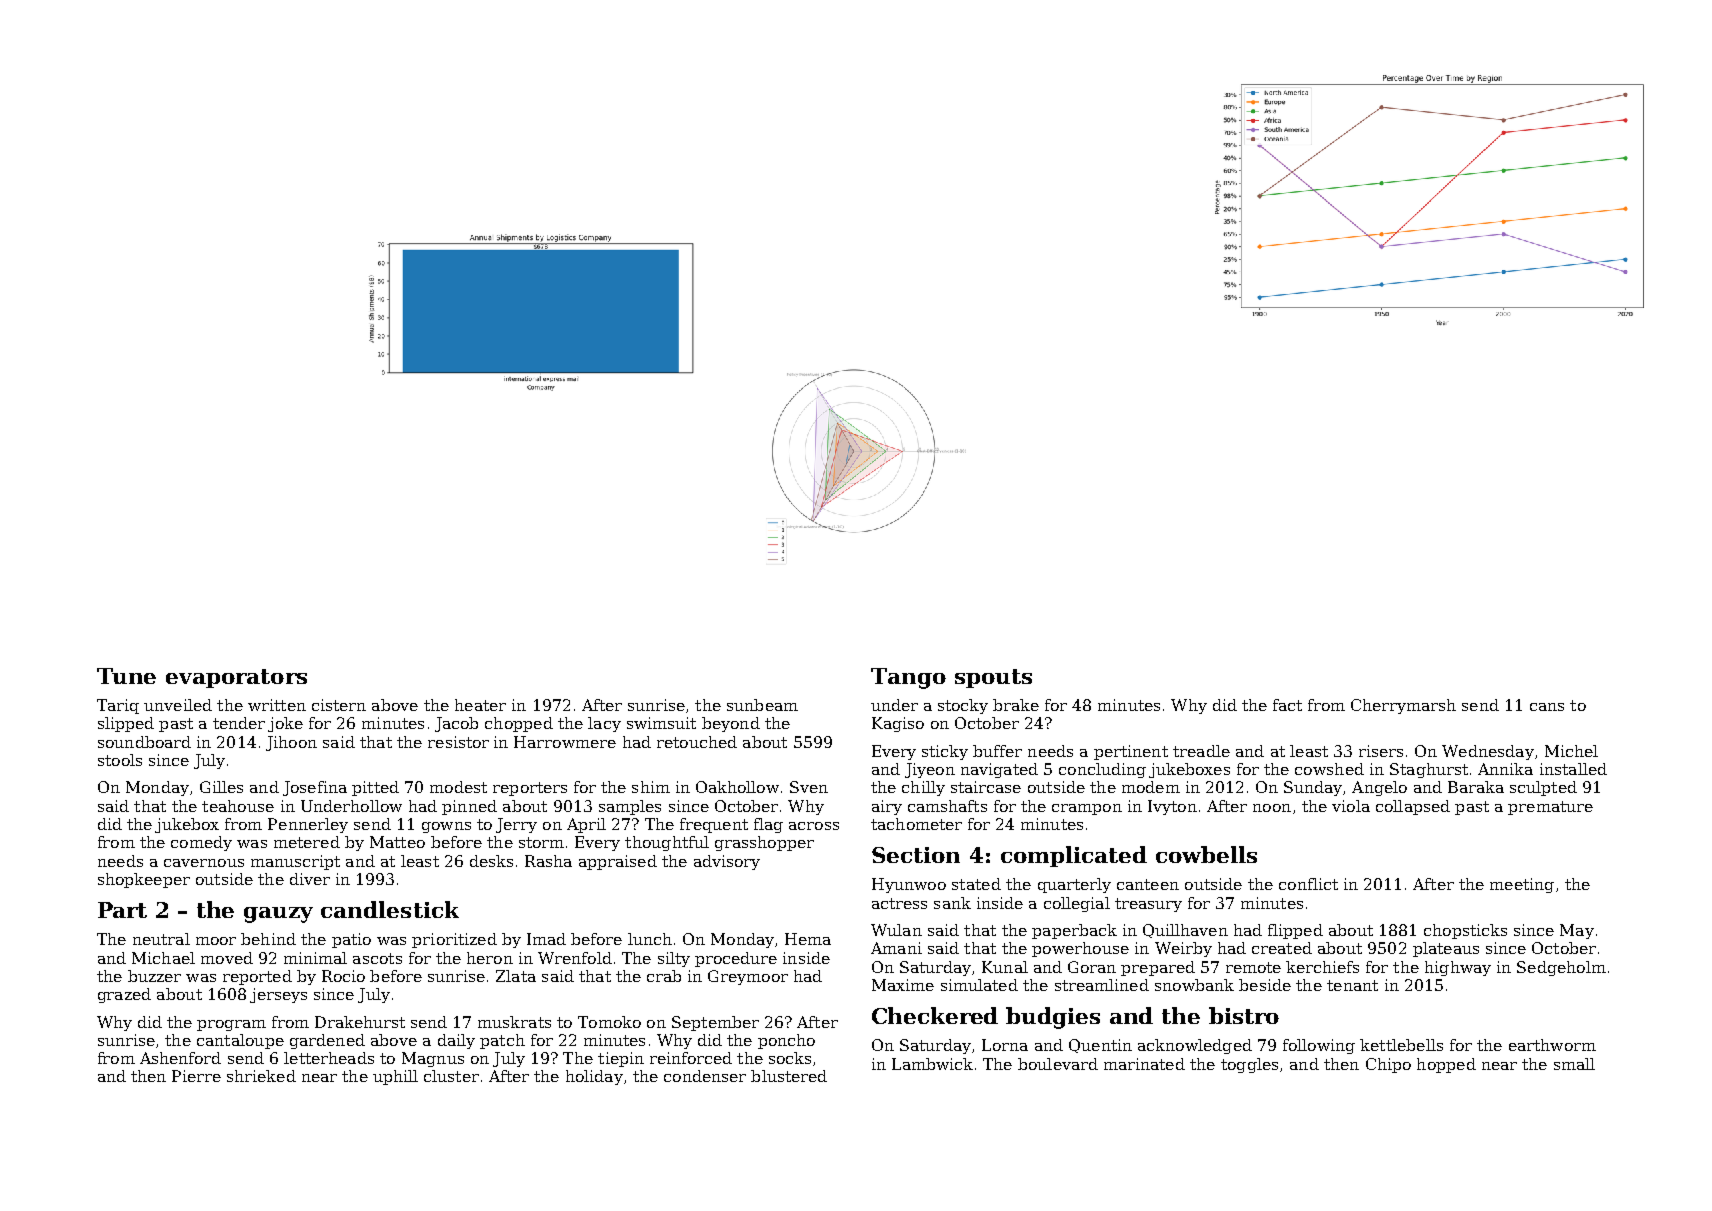 This screenshot has width=1712, height=1211. Describe the element at coordinates (997, 751) in the screenshot. I see `buffer` at that location.
